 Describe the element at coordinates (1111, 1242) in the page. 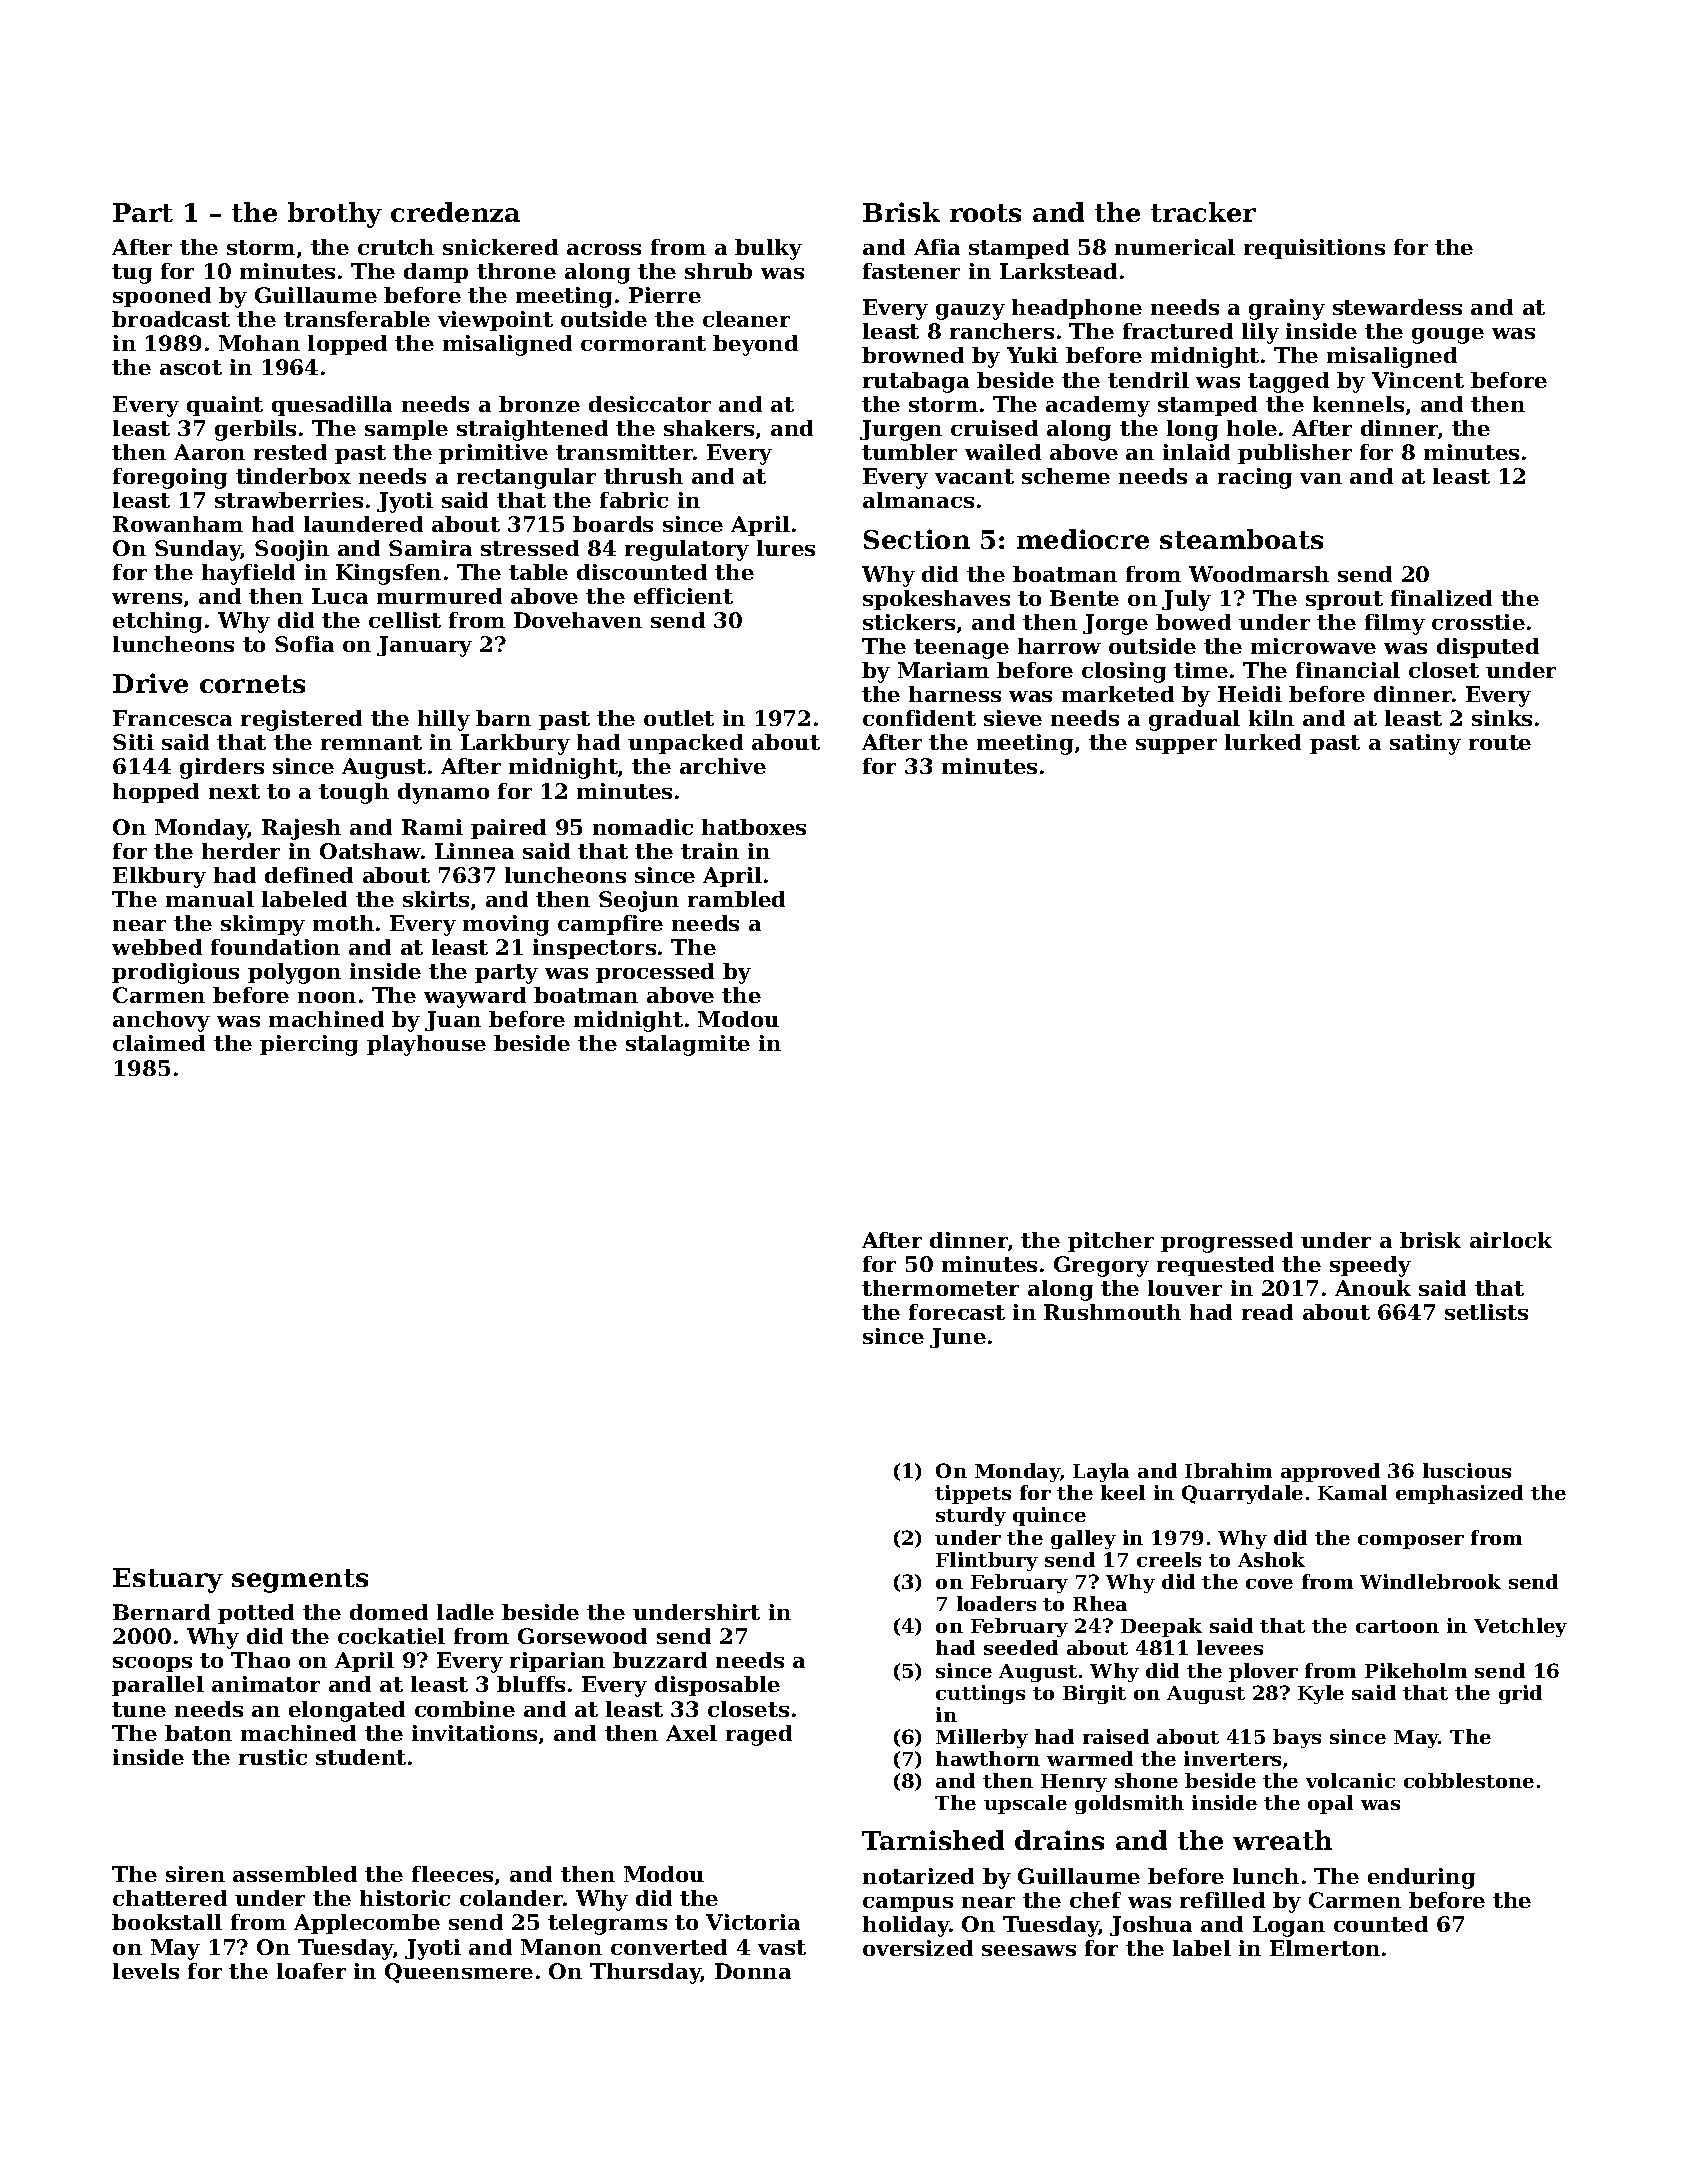

I see `pitcher` at that location.
